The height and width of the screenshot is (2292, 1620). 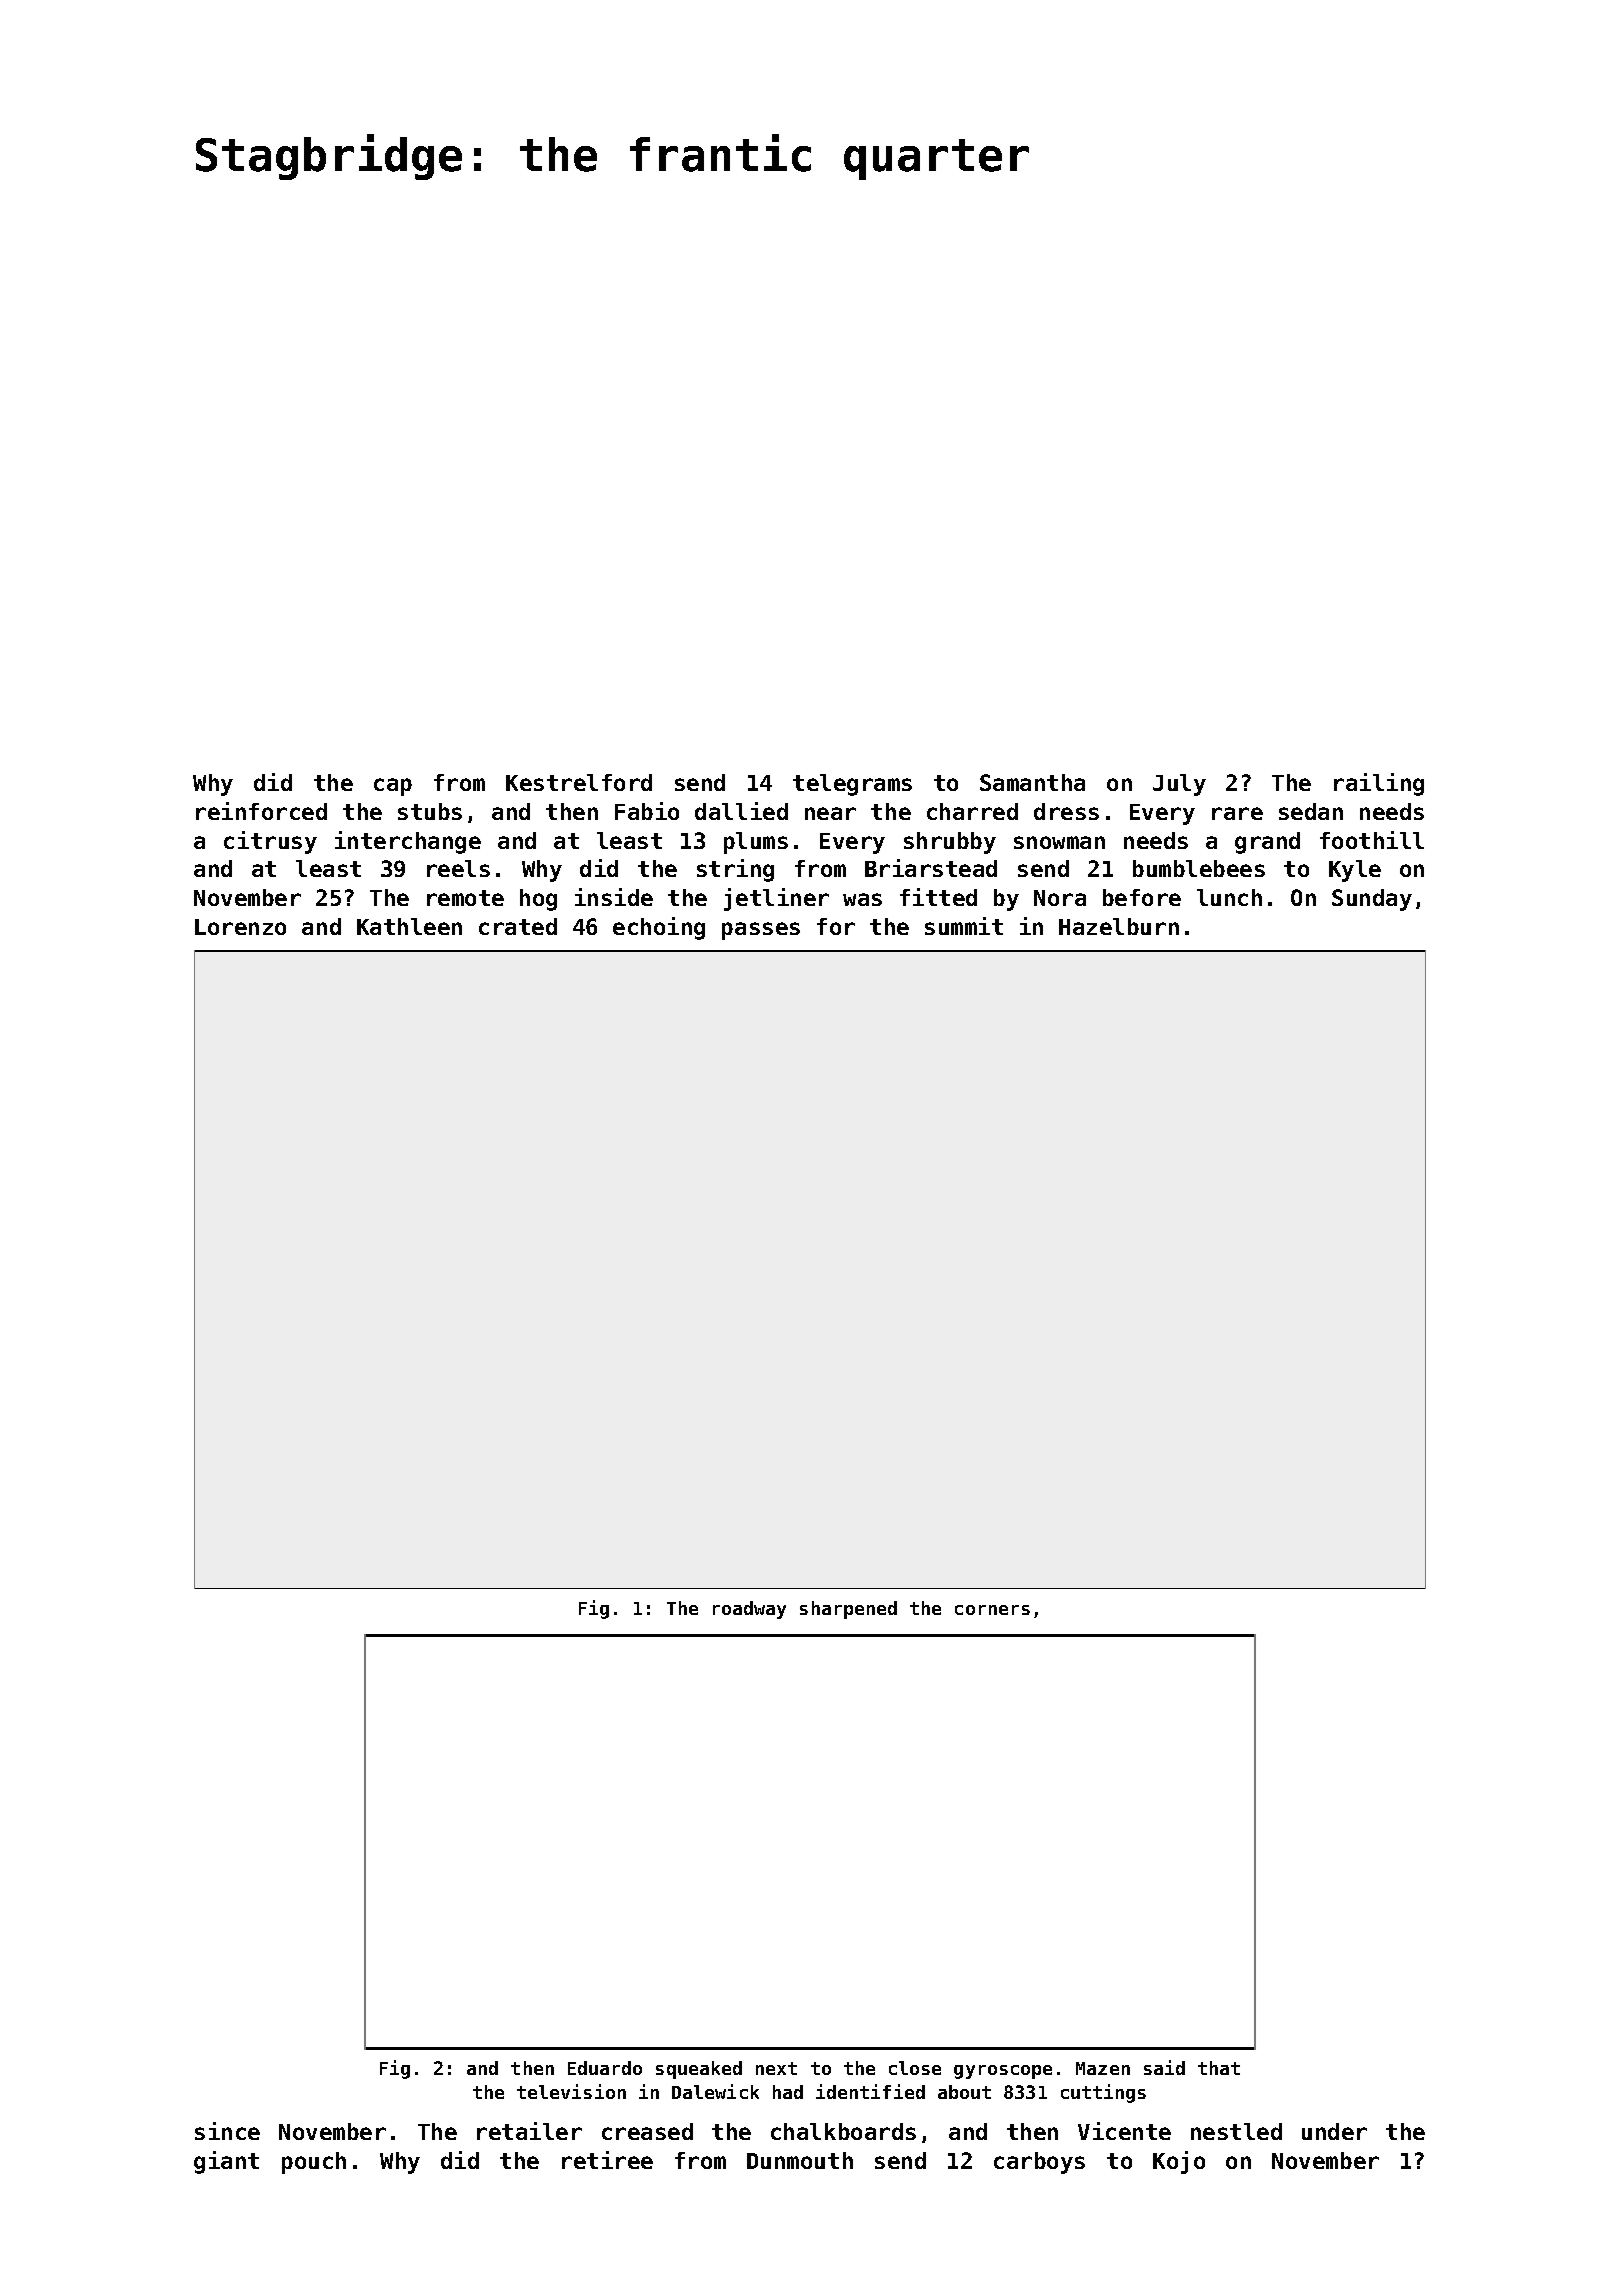 What do you see at coordinates (1372, 900) in the screenshot?
I see `Sunday` at bounding box center [1372, 900].
